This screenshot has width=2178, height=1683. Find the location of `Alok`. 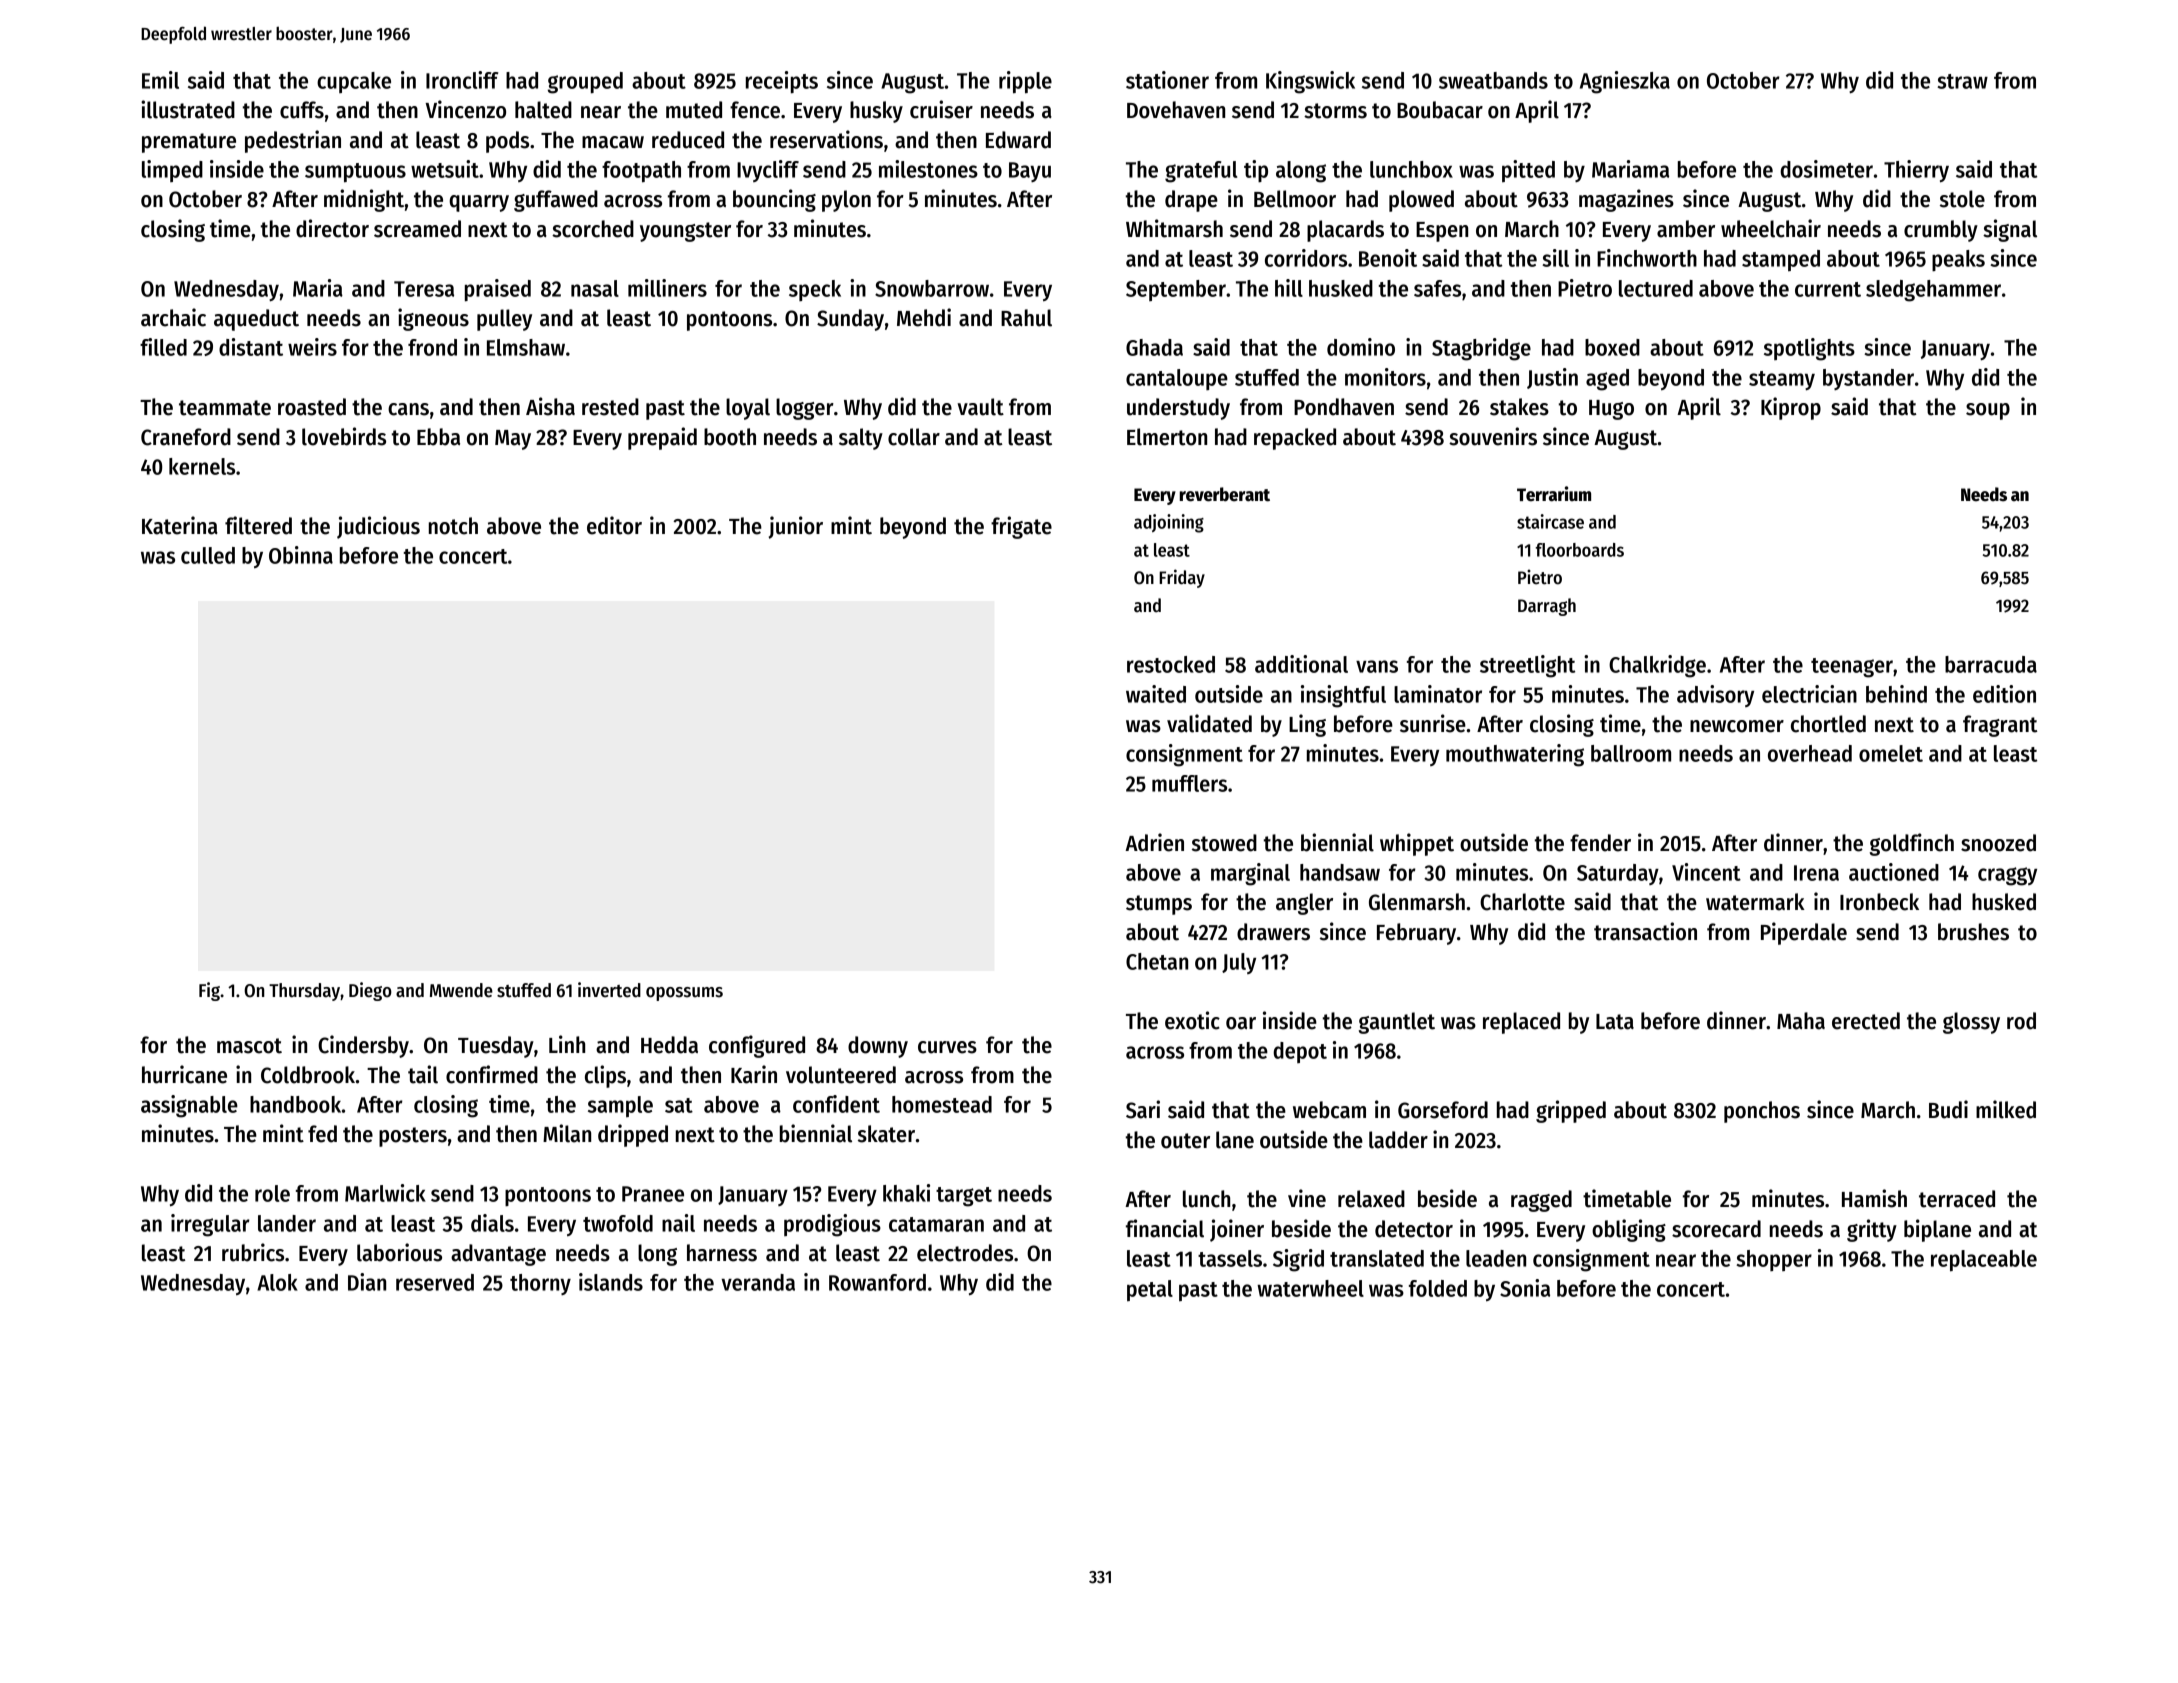

Alok is located at coordinates (277, 1282).
